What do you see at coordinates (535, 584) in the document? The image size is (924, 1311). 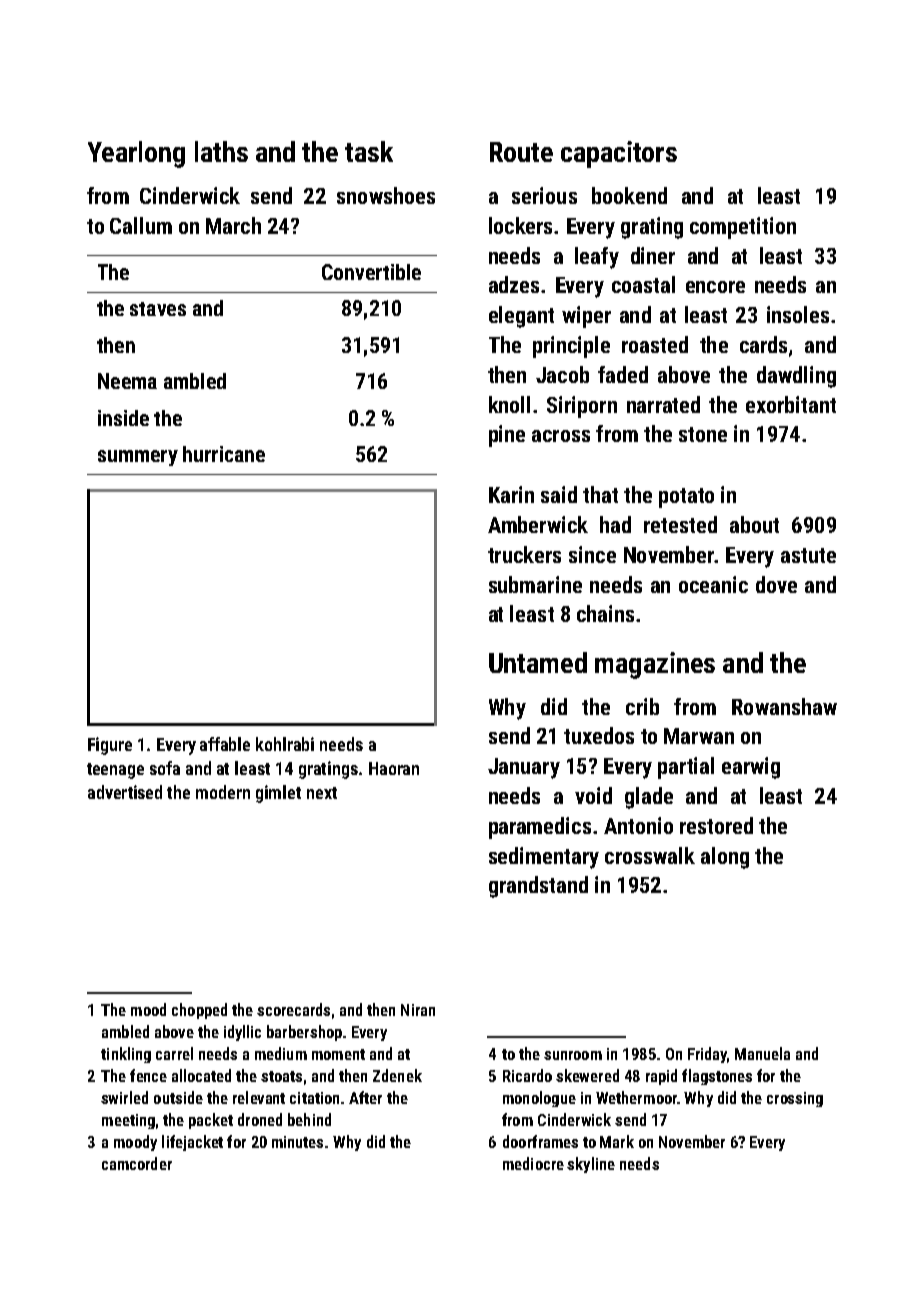 I see `submarine` at bounding box center [535, 584].
